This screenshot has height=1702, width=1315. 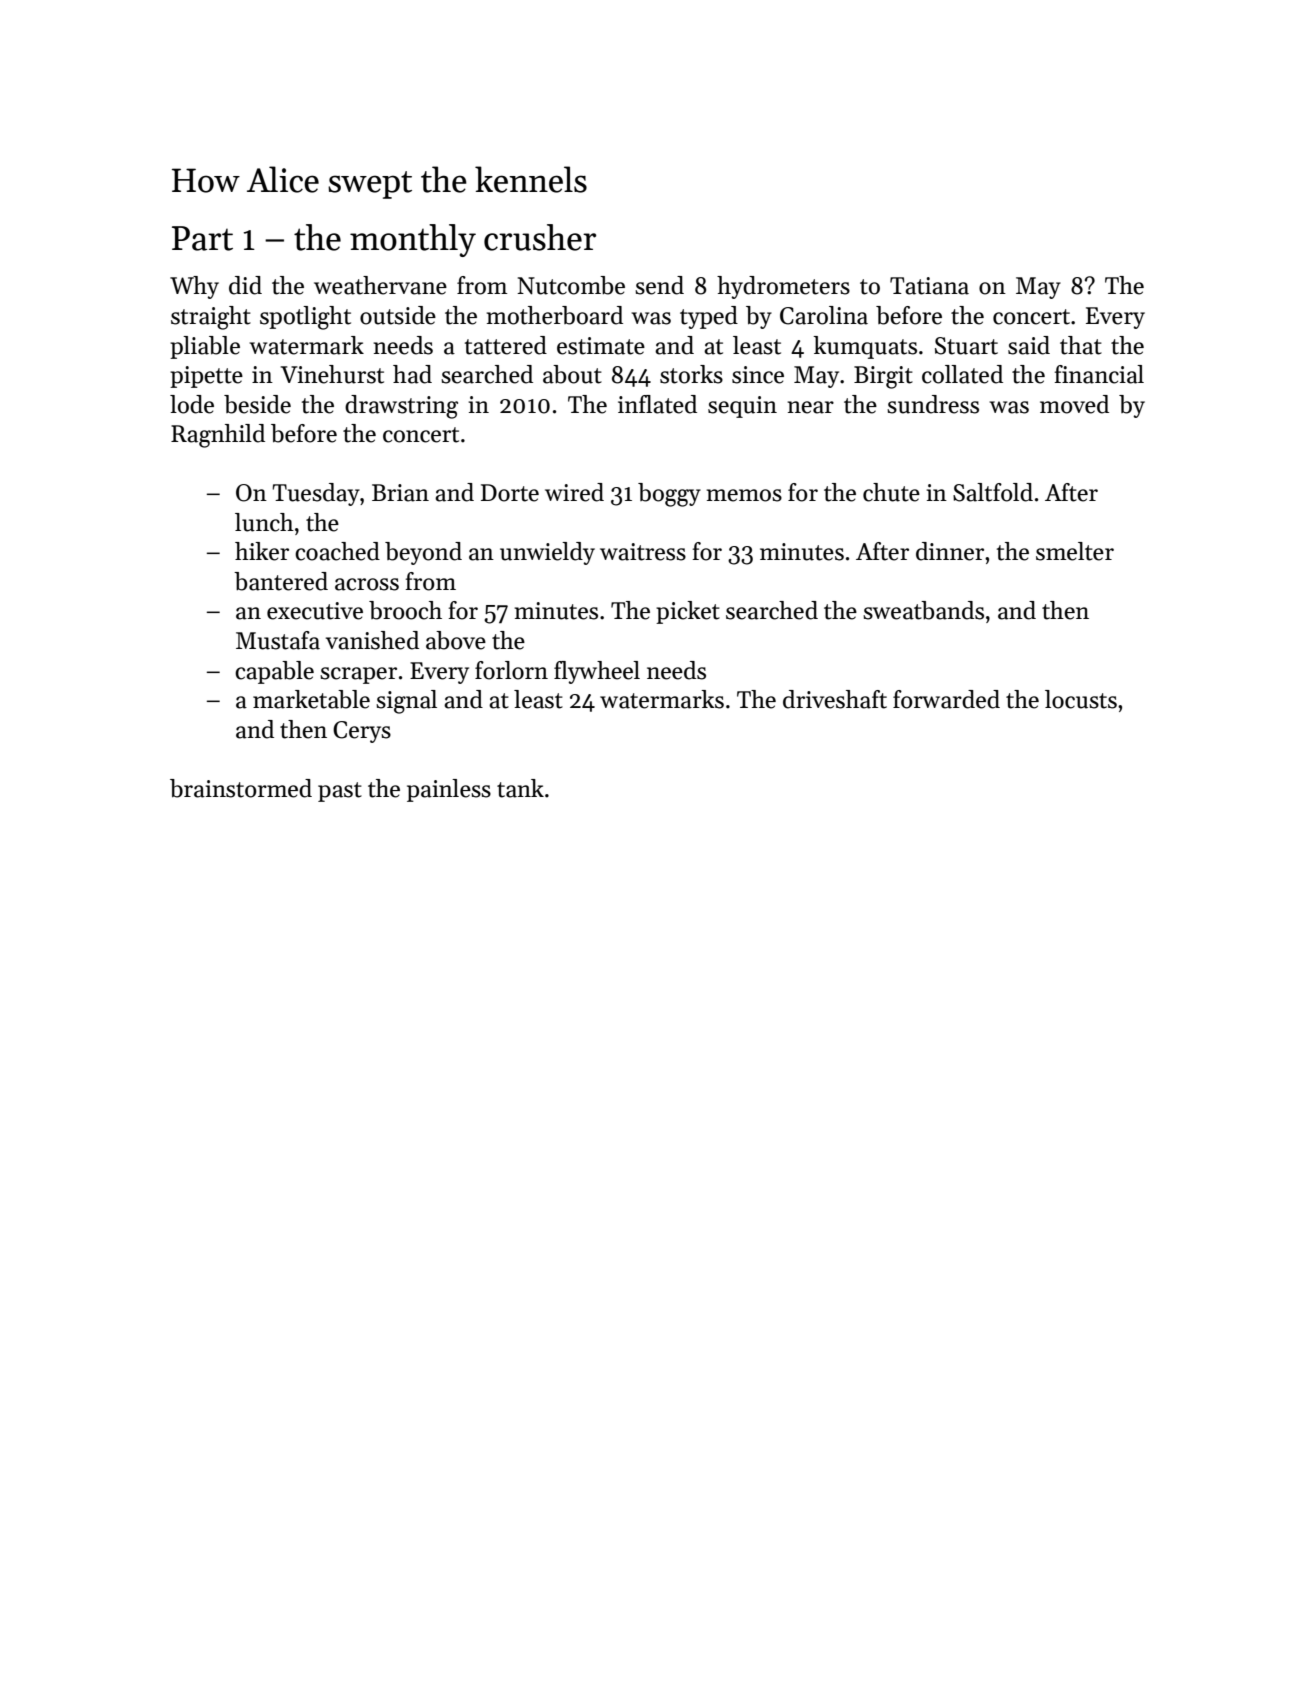 I want to click on drawstring, so click(x=401, y=407).
